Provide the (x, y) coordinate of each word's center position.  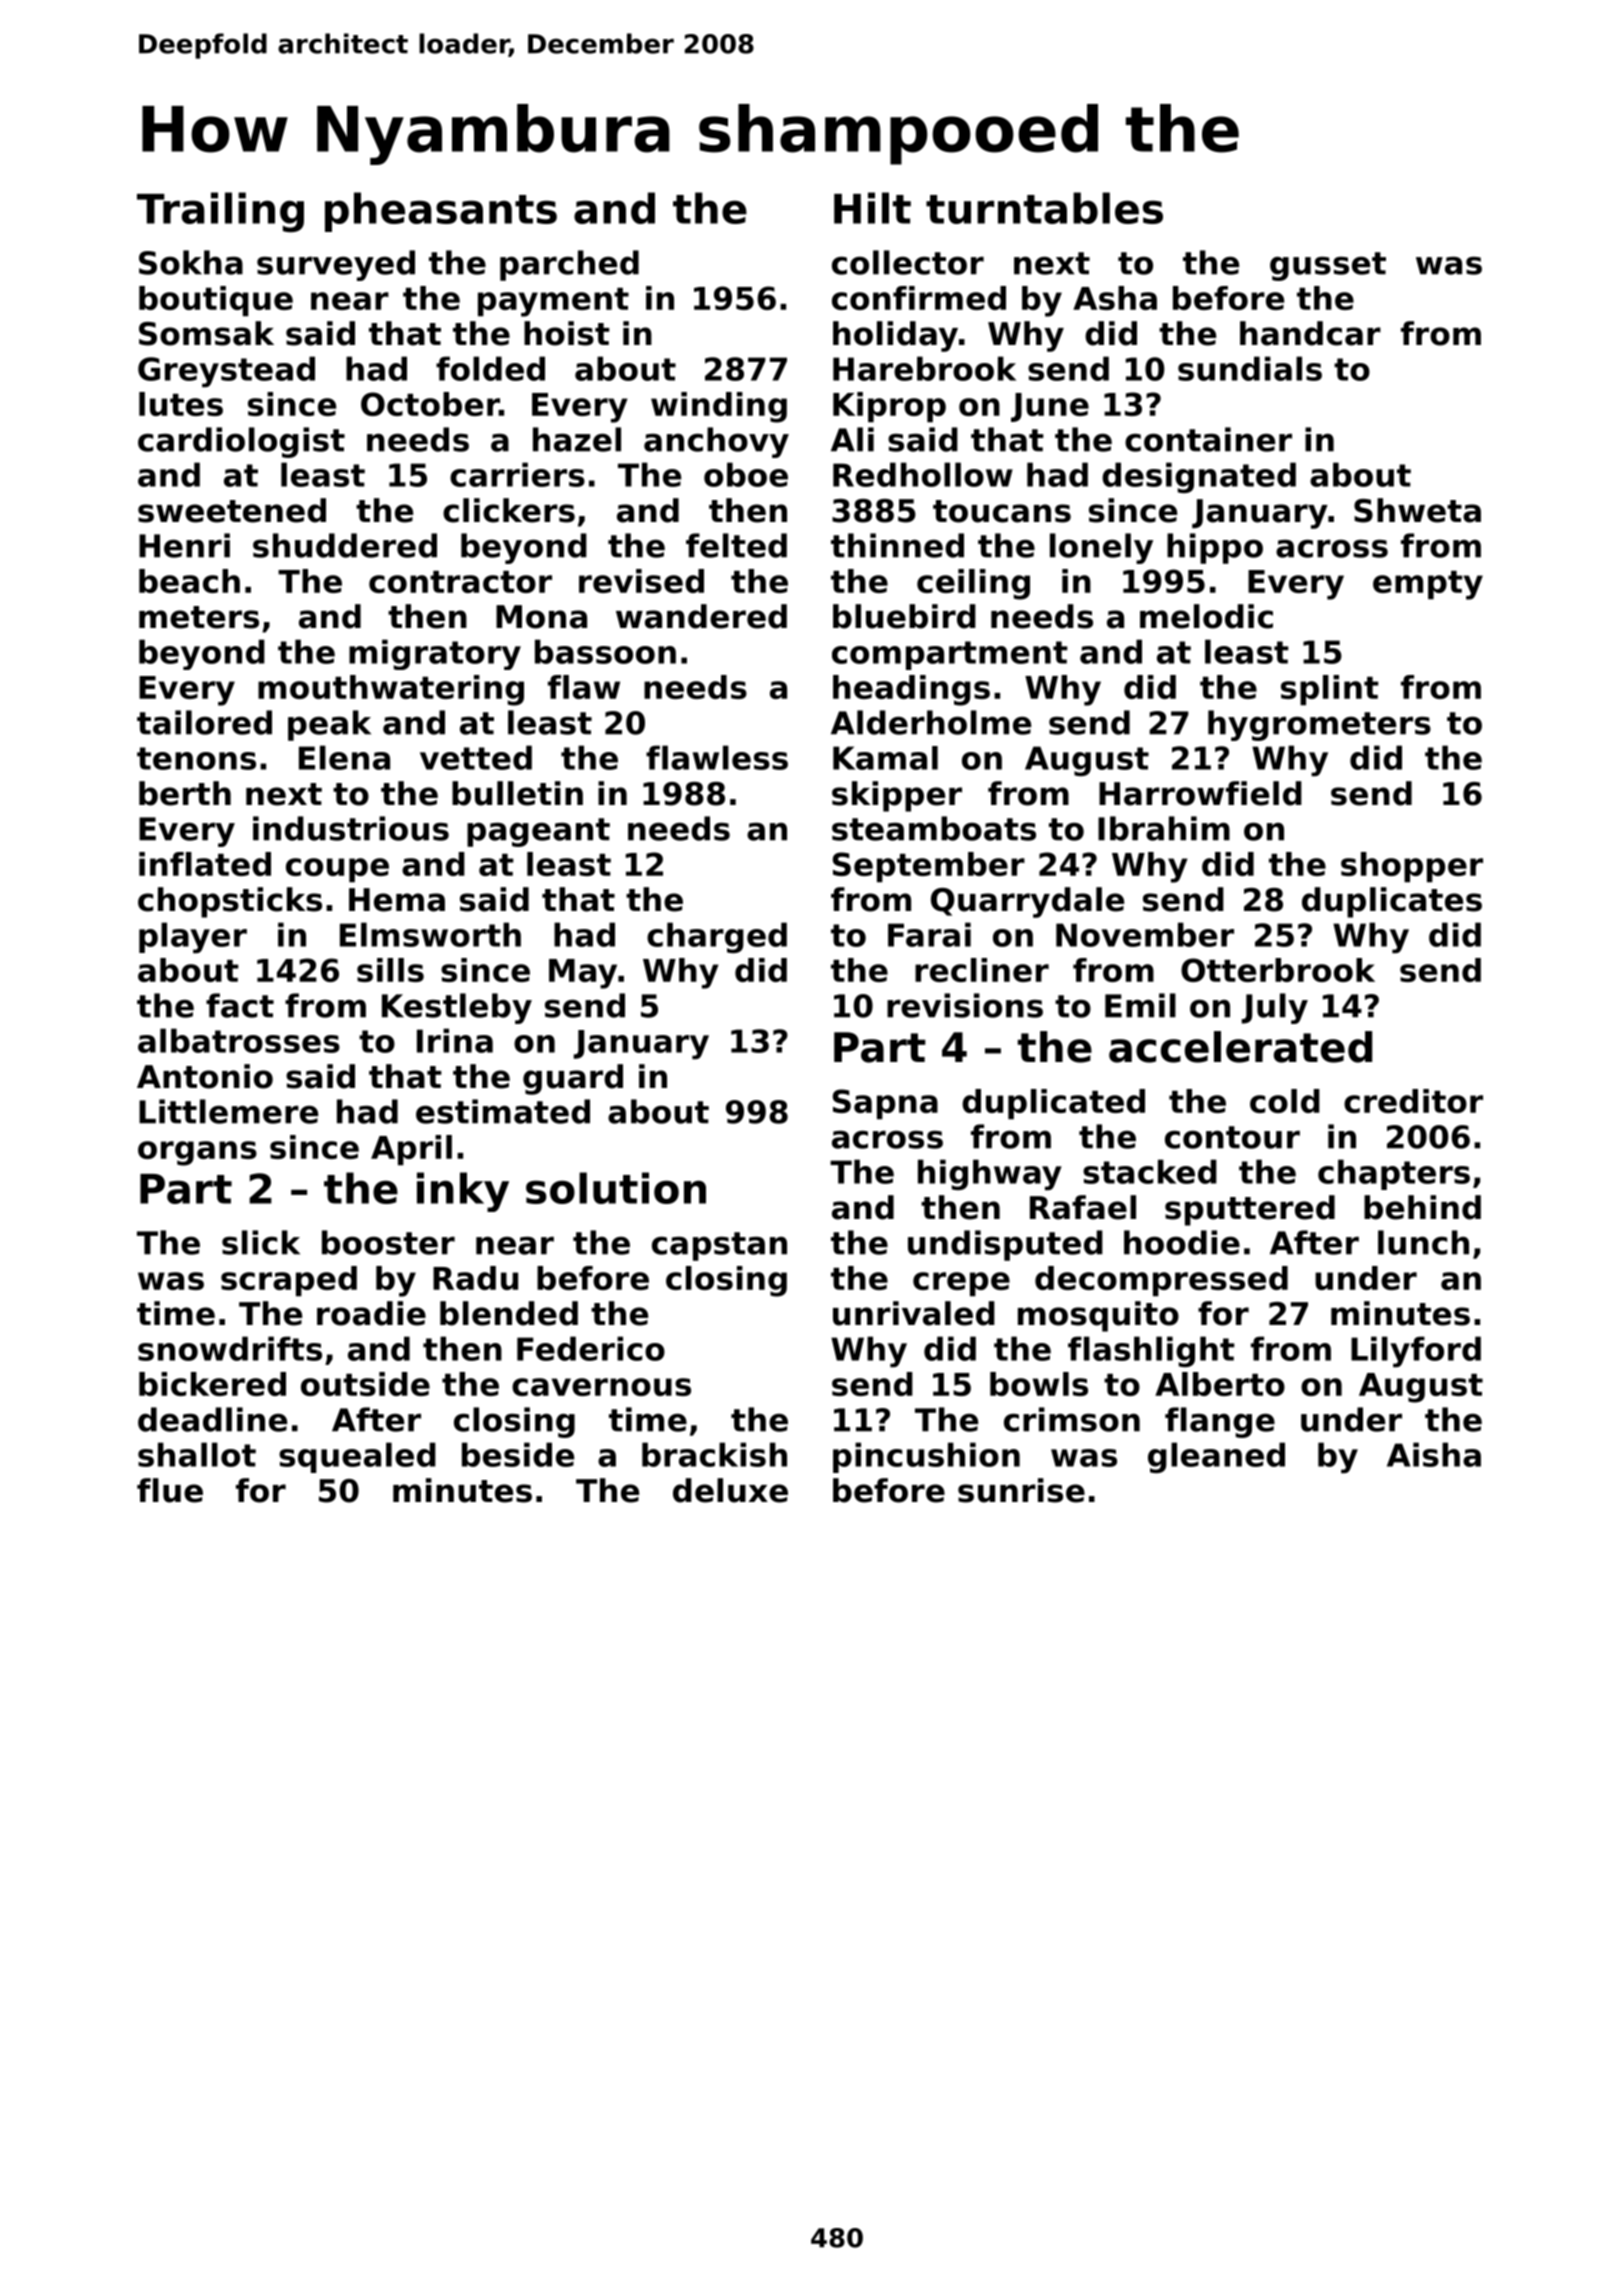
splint (1330, 690)
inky (463, 1192)
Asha (1115, 298)
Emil (1140, 1005)
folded (490, 368)
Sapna (885, 1104)
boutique (216, 301)
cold (1285, 1101)
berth (185, 793)
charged (717, 937)
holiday (895, 336)
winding (719, 407)
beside (518, 1454)
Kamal (885, 758)
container (1208, 439)
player (193, 938)
